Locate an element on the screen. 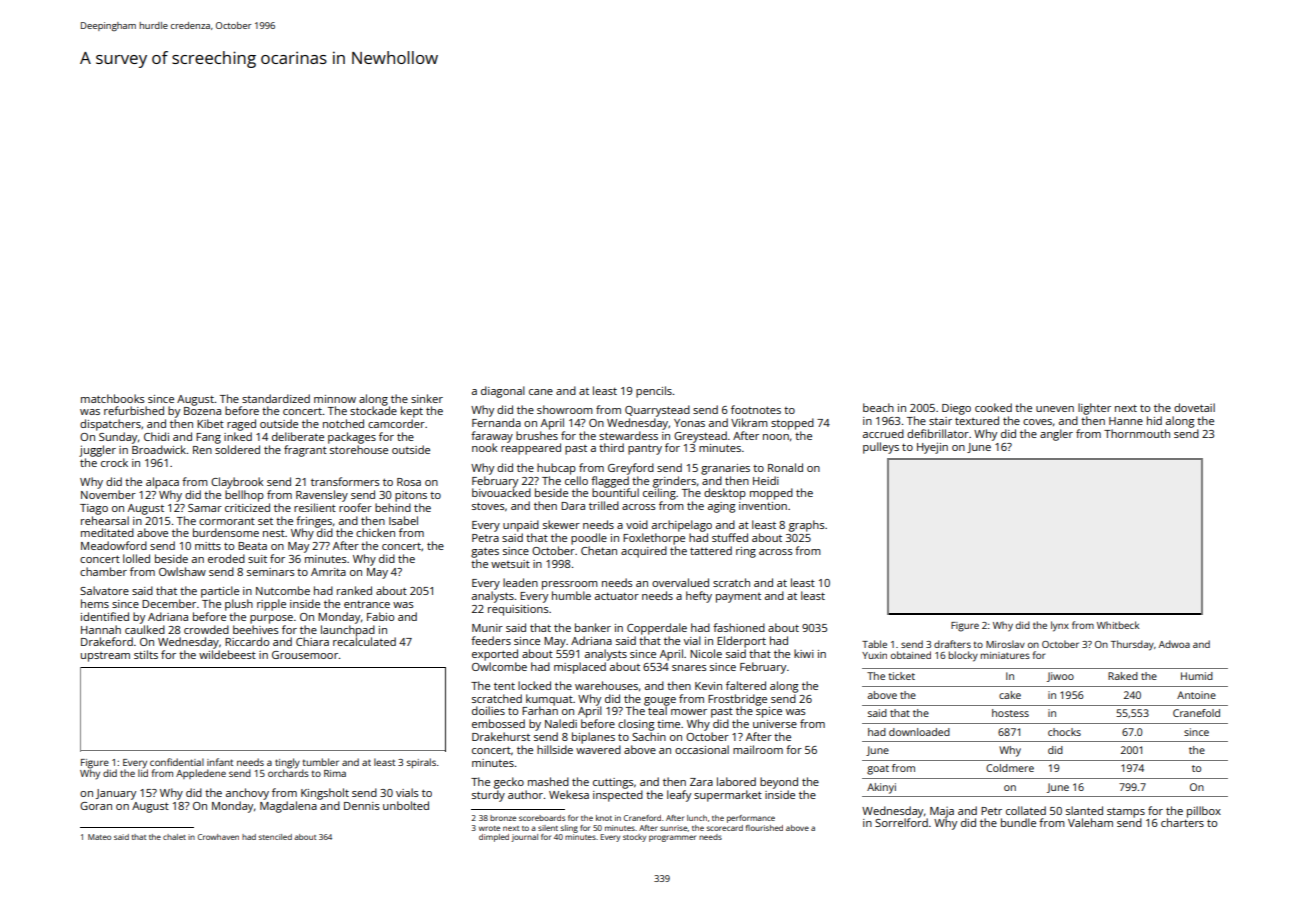 This screenshot has height=924, width=1308. sunrise is located at coordinates (674, 828).
